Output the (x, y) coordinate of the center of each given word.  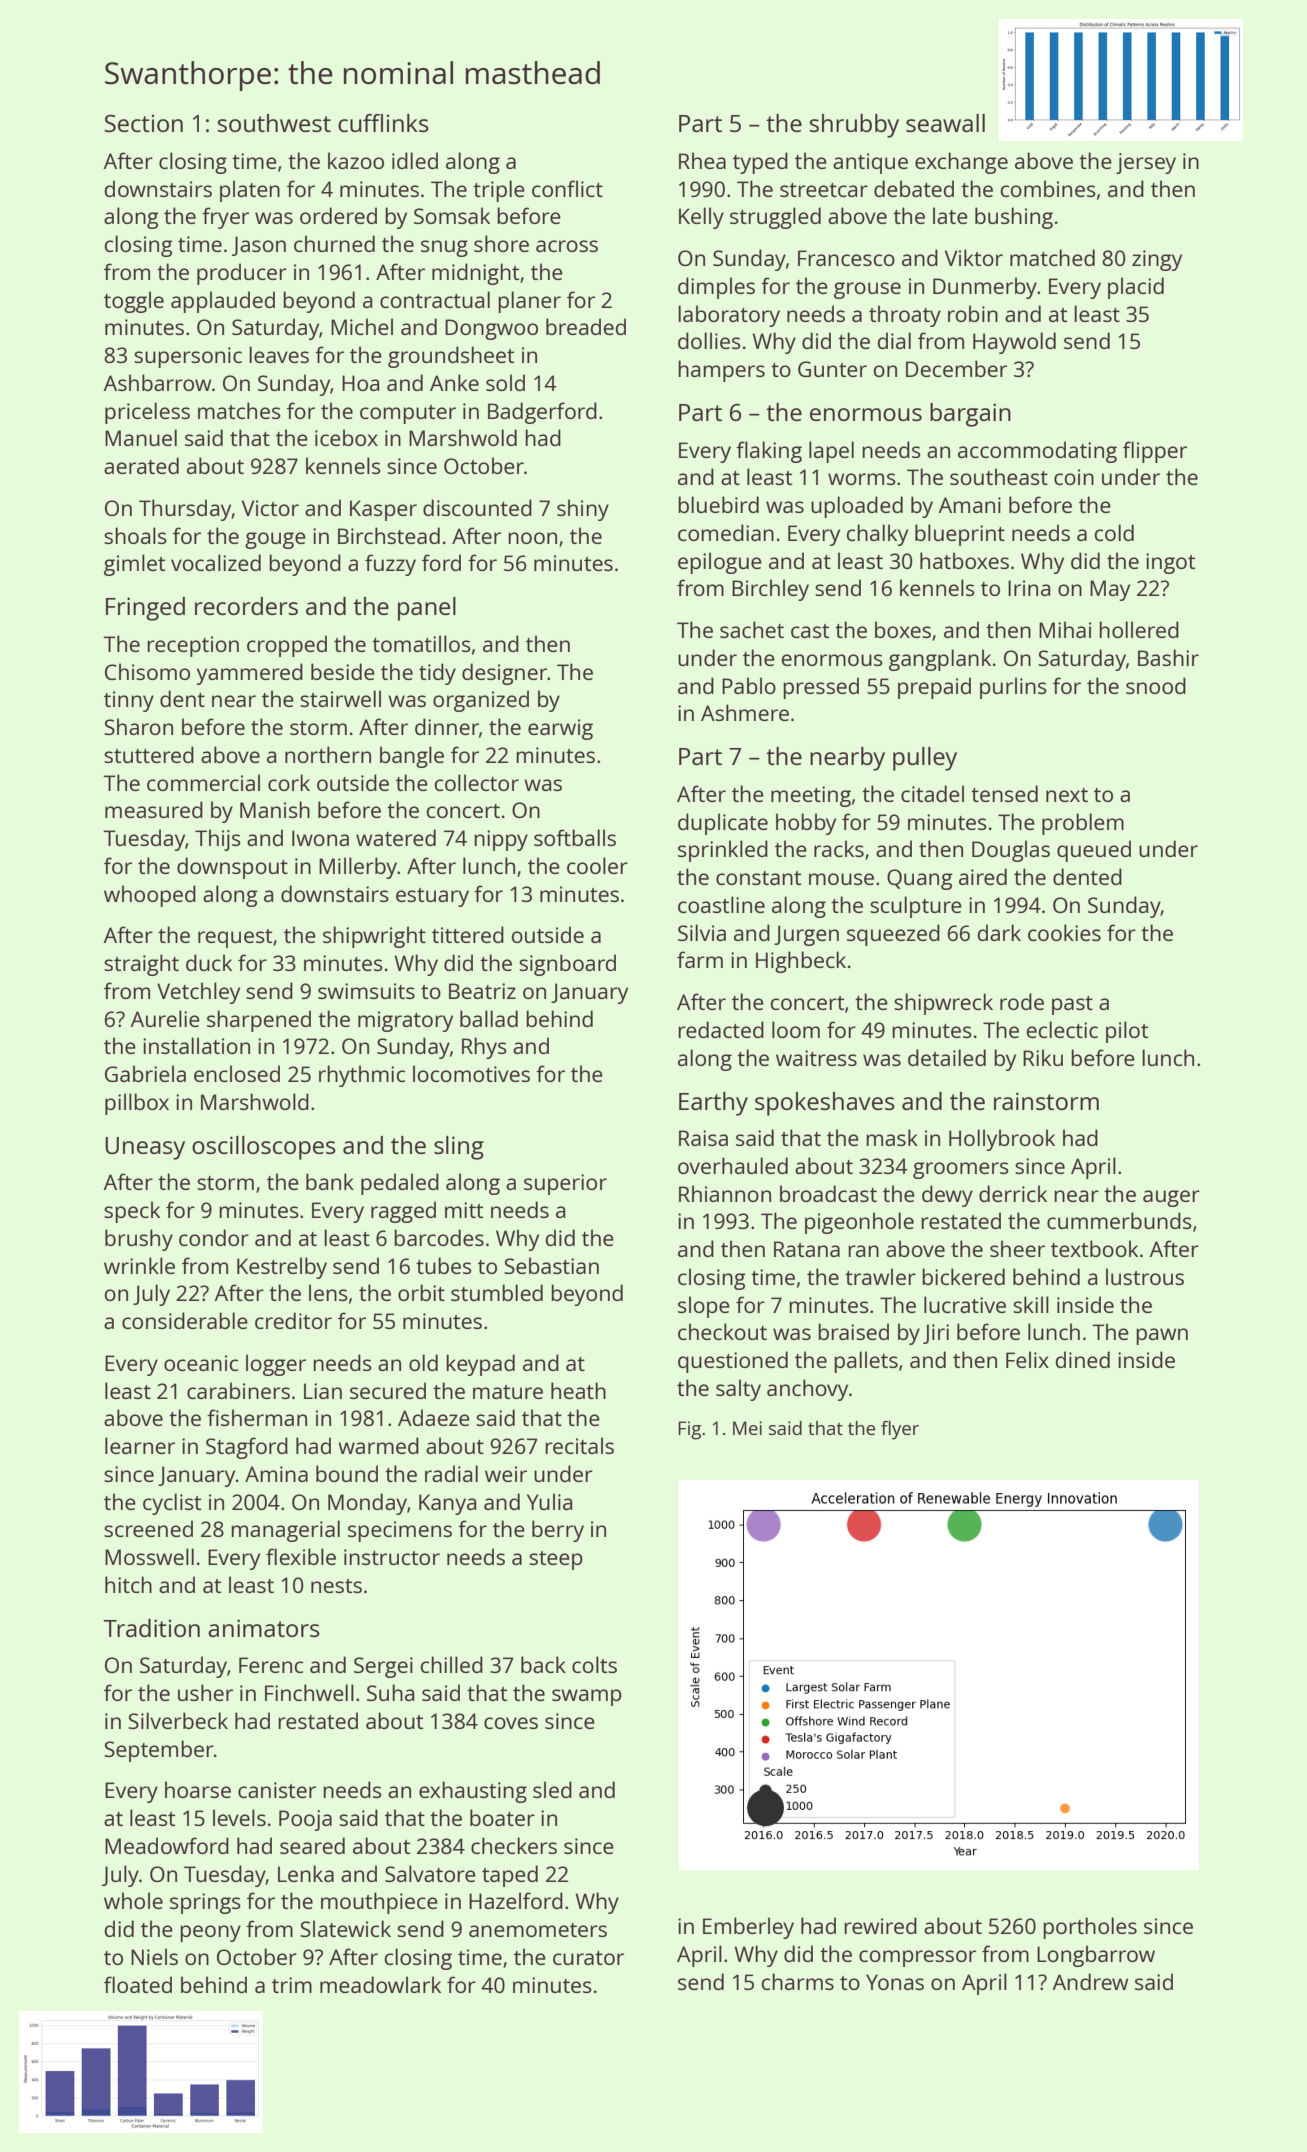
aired (983, 876)
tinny (129, 701)
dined (1083, 1359)
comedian (726, 532)
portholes (1090, 1928)
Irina (1029, 588)
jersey (1146, 163)
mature (508, 1392)
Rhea (702, 160)
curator (588, 1958)
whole (133, 1900)
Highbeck (801, 962)
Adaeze (434, 1417)
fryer (225, 218)
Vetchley (198, 993)
